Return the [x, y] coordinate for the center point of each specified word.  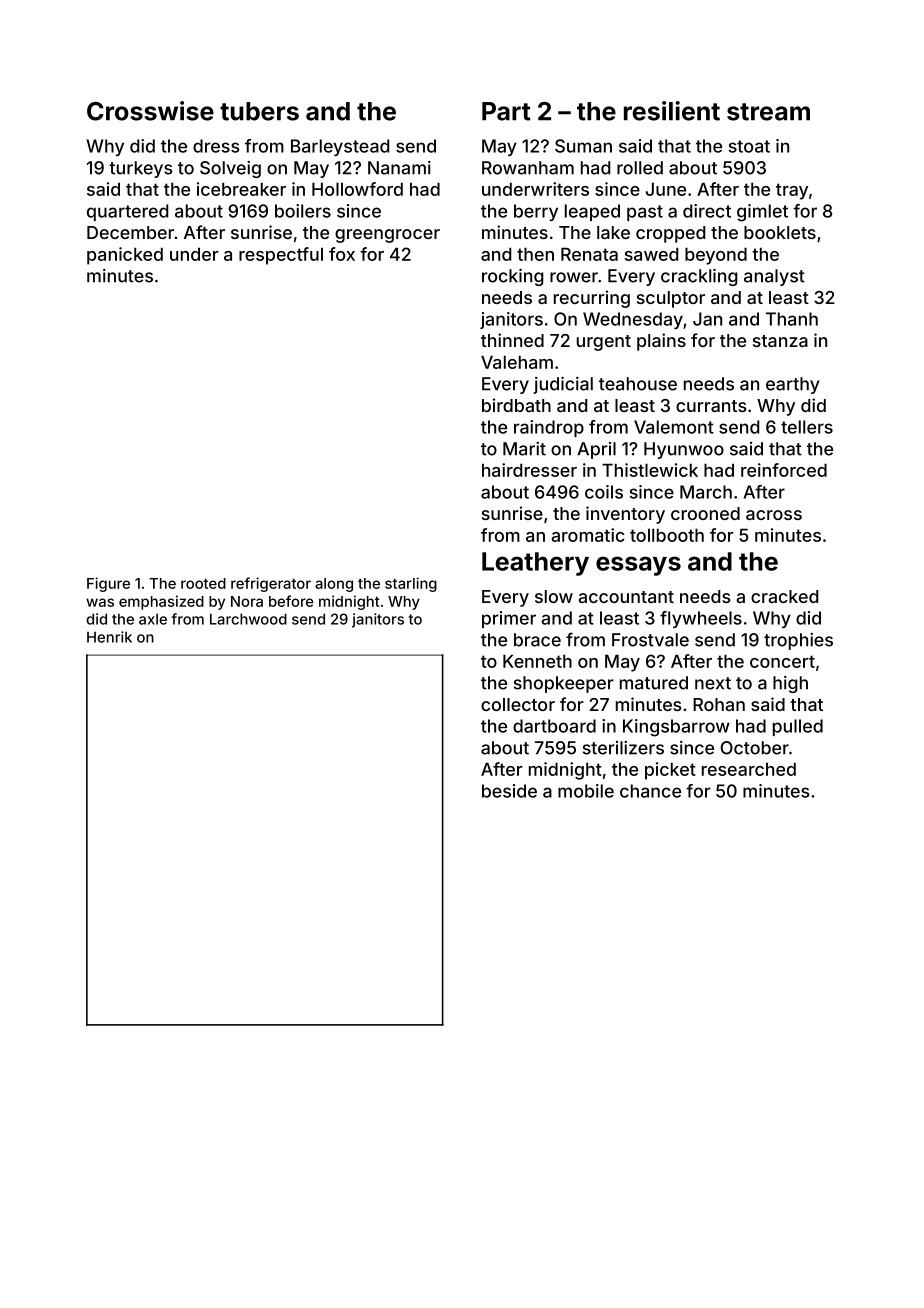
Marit [524, 449]
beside [509, 791]
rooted [203, 583]
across [774, 515]
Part [506, 111]
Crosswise [150, 111]
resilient [672, 111]
